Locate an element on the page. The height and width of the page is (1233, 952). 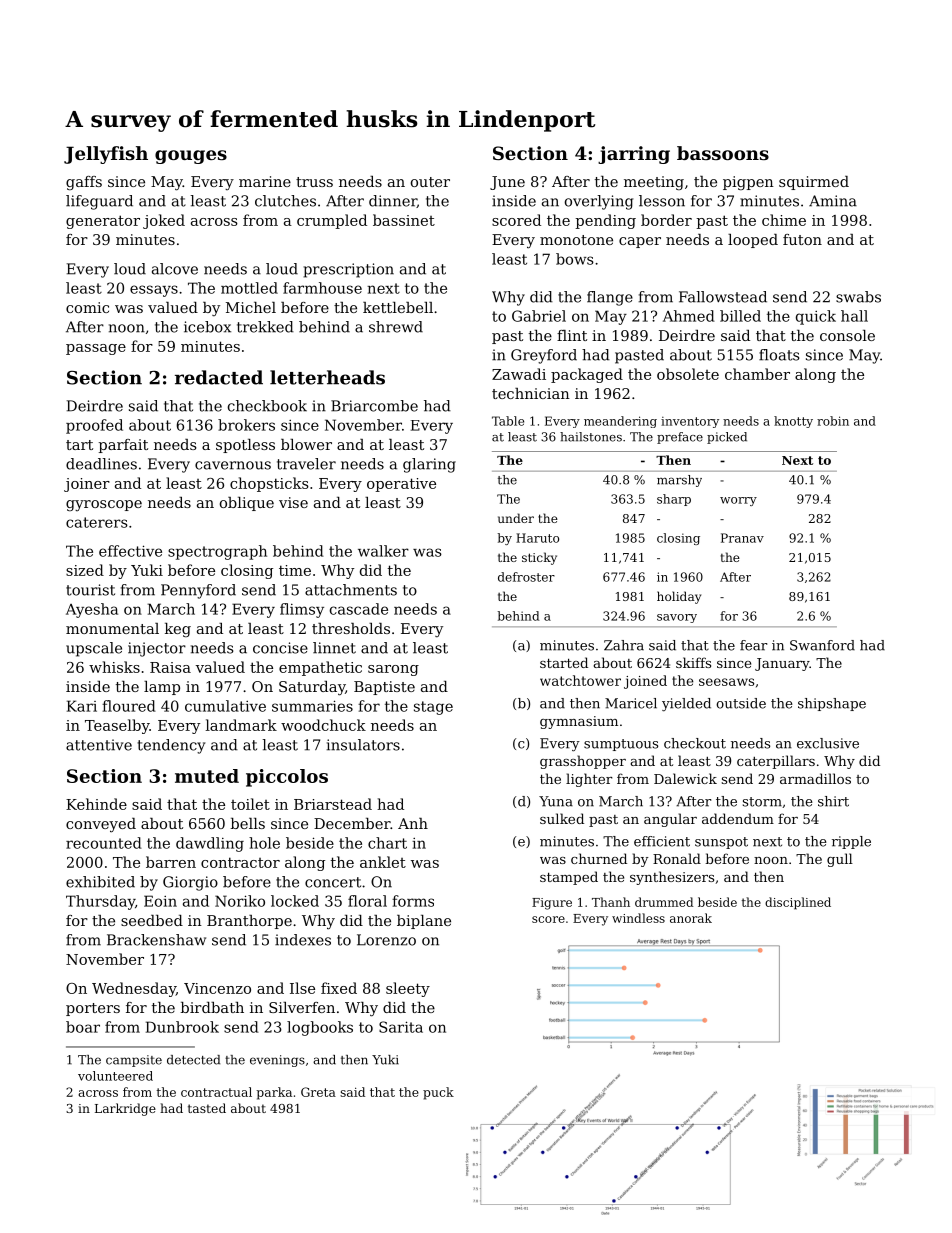
Jellyfish is located at coordinates (106, 155).
